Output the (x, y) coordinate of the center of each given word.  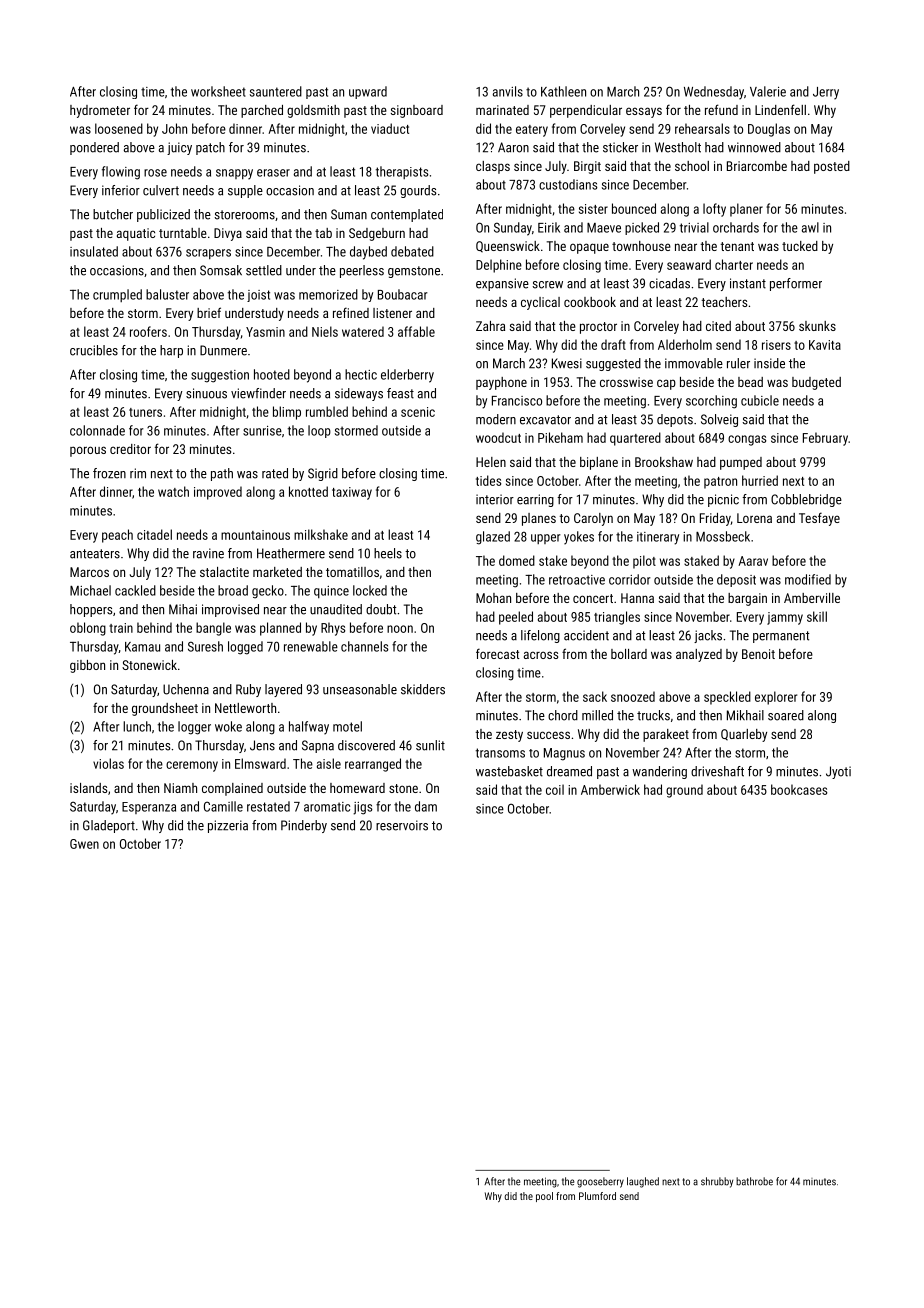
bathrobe (754, 1181)
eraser (273, 173)
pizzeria (228, 826)
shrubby (717, 1182)
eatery (532, 131)
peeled (516, 618)
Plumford (597, 1196)
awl (810, 227)
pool (544, 1197)
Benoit (758, 654)
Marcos (89, 572)
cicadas (669, 283)
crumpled (117, 295)
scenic (418, 412)
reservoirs (402, 825)
